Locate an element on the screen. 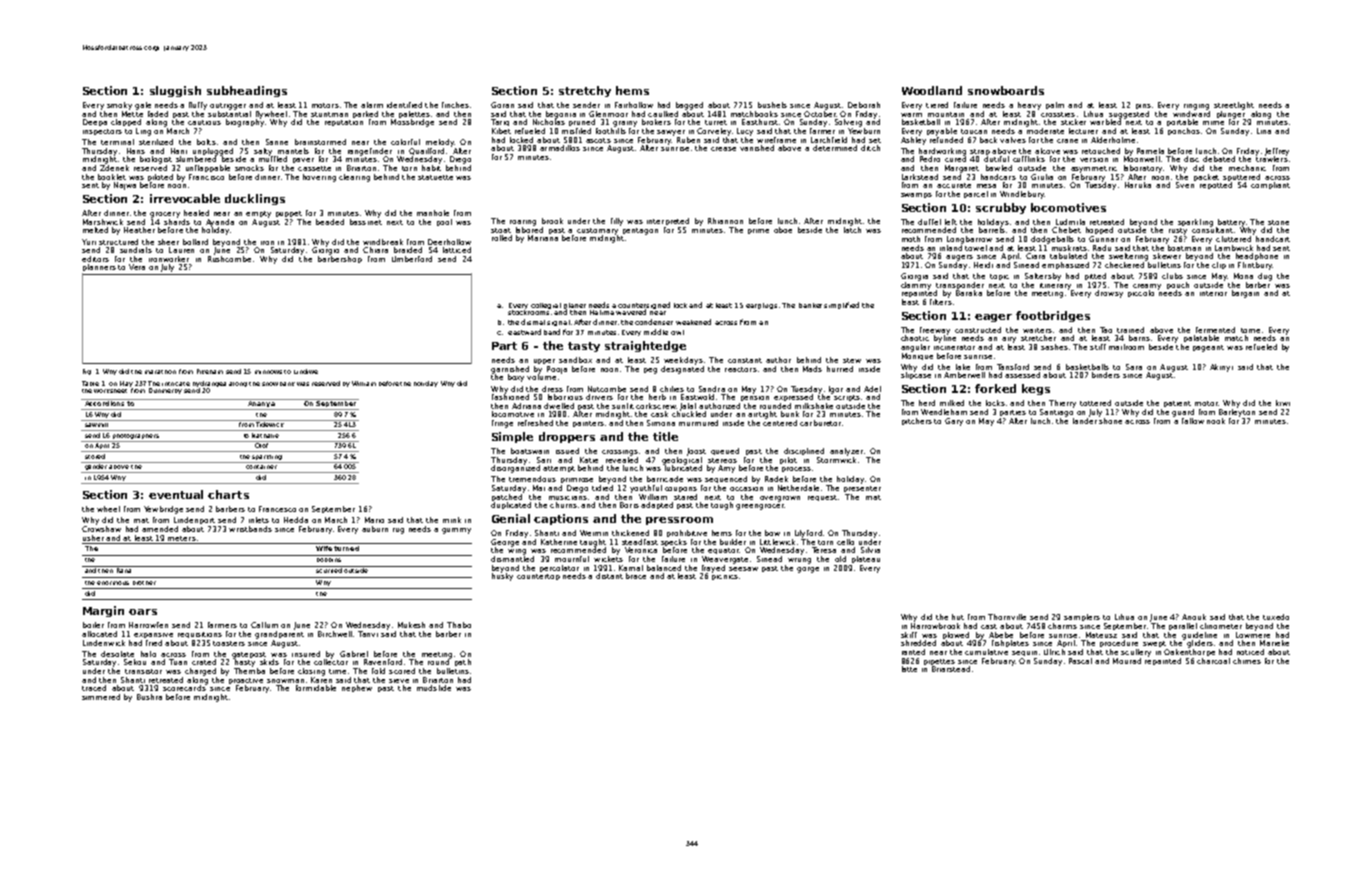 This screenshot has height=887, width=1372. grandparent is located at coordinates (279, 635).
